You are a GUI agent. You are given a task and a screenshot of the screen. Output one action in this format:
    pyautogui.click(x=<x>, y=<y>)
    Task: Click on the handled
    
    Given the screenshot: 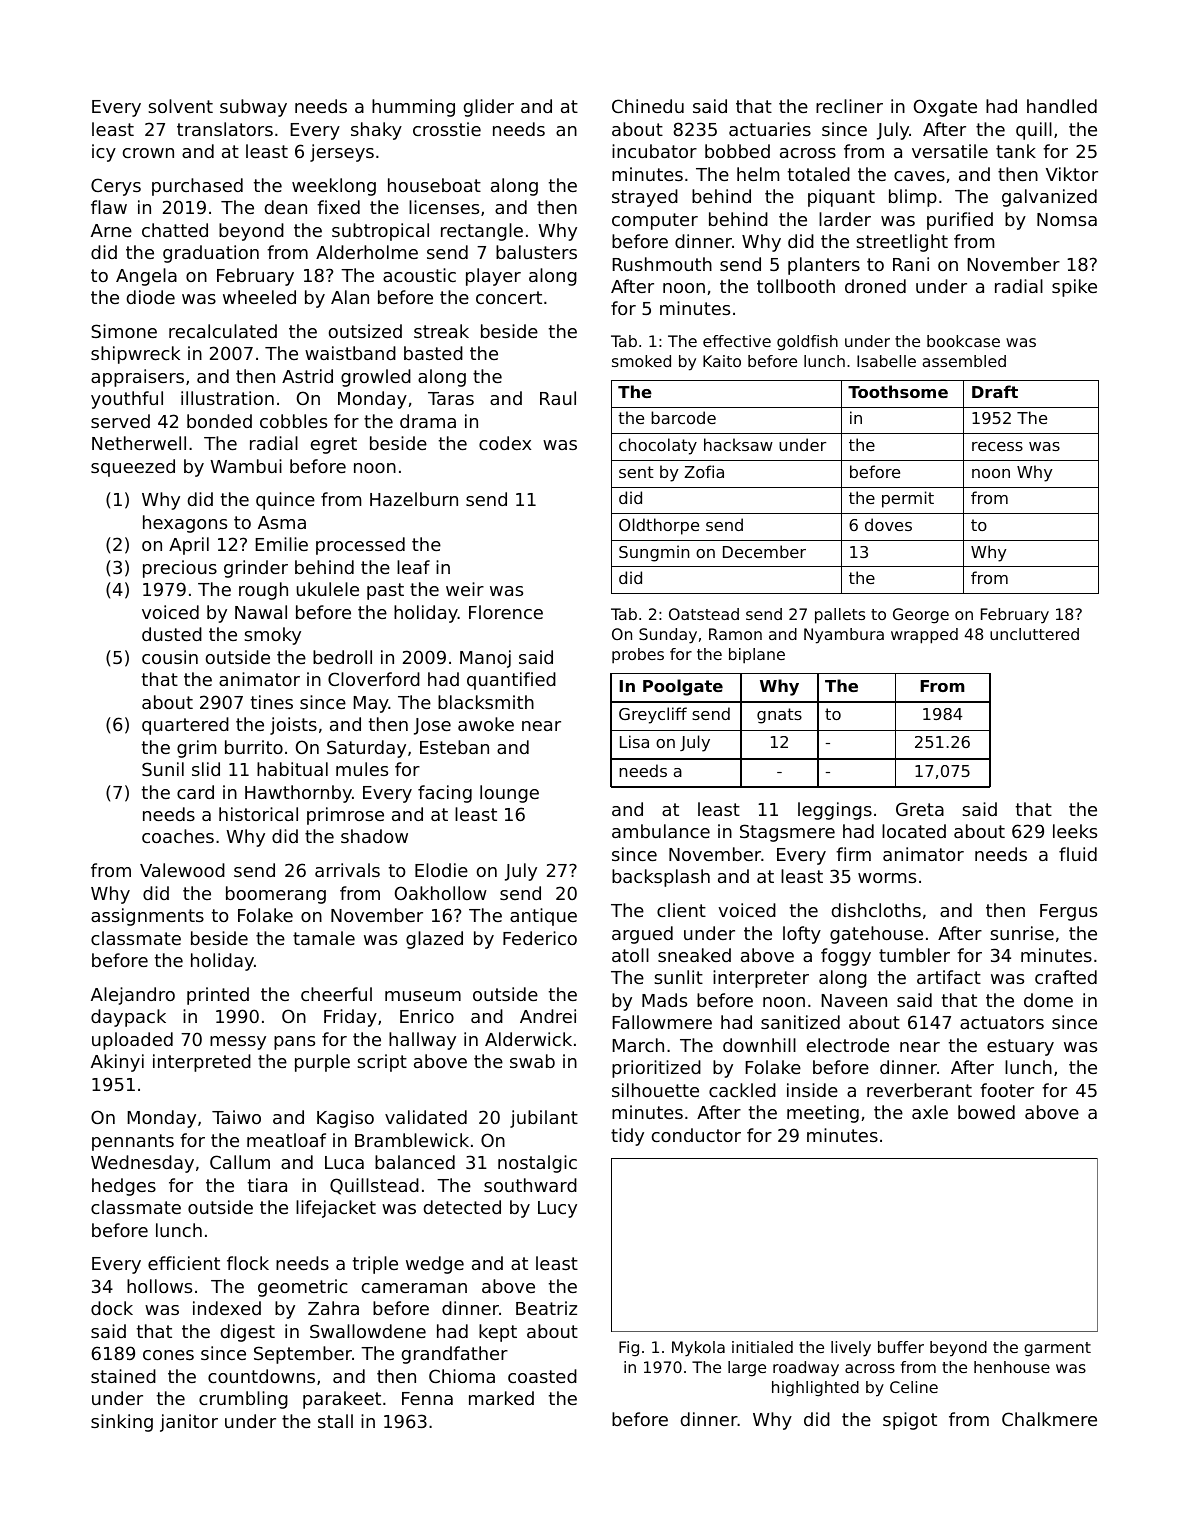 What is the action you would take?
    pyautogui.click(x=1062, y=106)
